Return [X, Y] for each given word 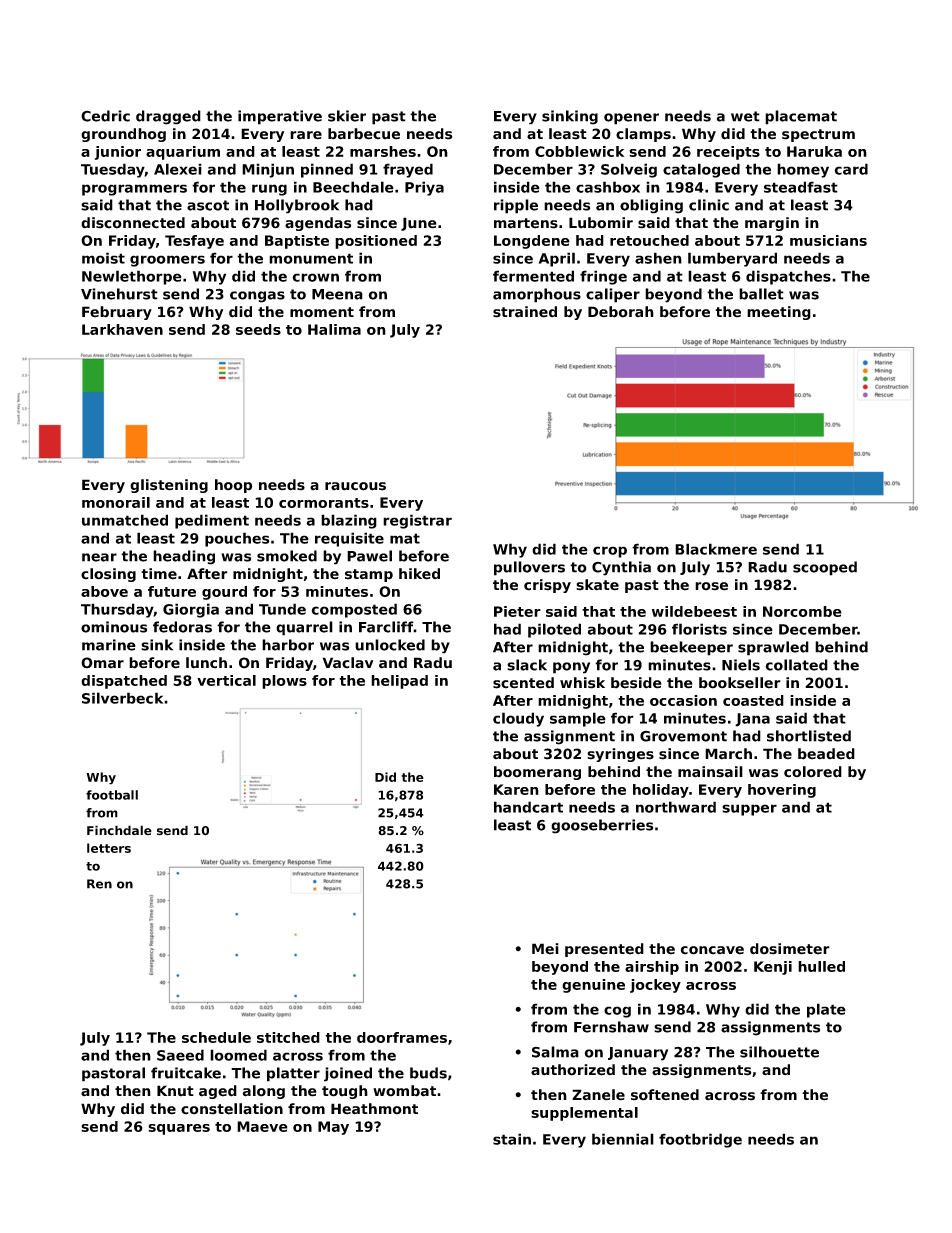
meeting [779, 313]
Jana [752, 720]
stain [512, 1139]
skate [597, 585]
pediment [212, 521]
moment [322, 312]
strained [525, 312]
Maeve [262, 1126]
